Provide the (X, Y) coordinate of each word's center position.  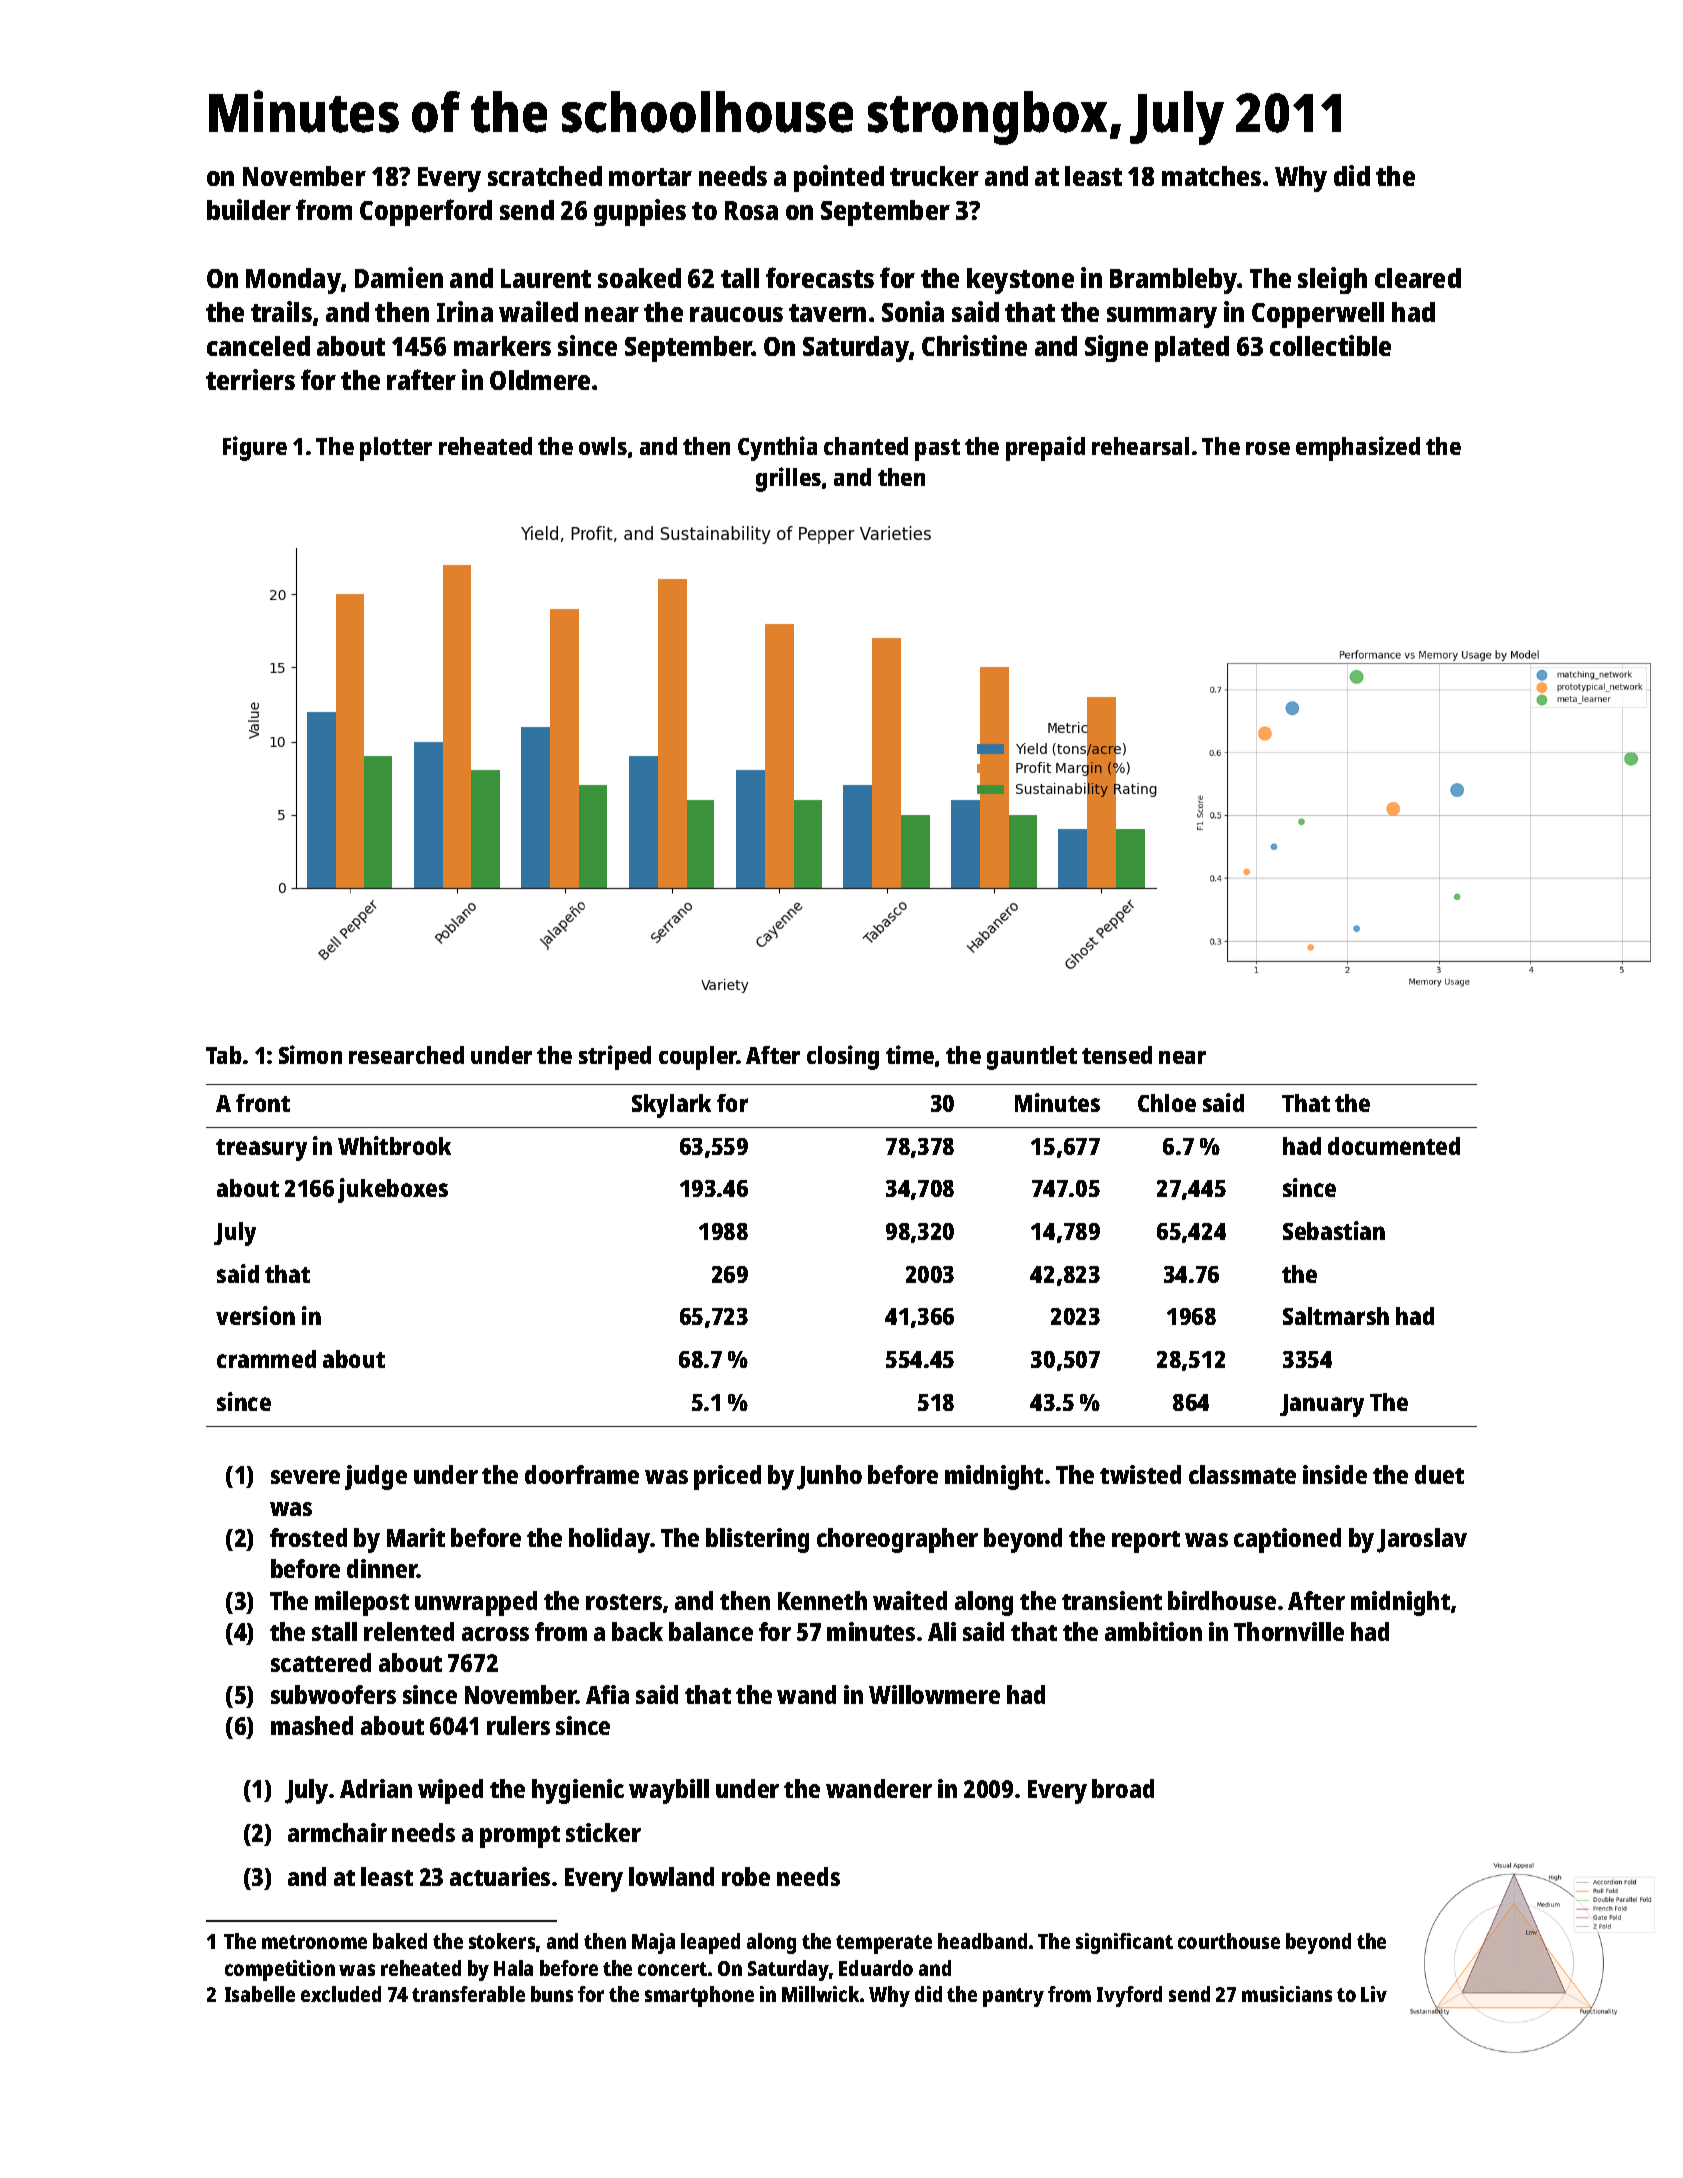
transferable (468, 1994)
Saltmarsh (1336, 1316)
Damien (399, 277)
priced (727, 1477)
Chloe (1167, 1103)
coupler (698, 1058)
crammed (266, 1359)
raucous (736, 314)
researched (406, 1055)
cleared (1418, 278)
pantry (1013, 1997)
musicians (1287, 1994)
